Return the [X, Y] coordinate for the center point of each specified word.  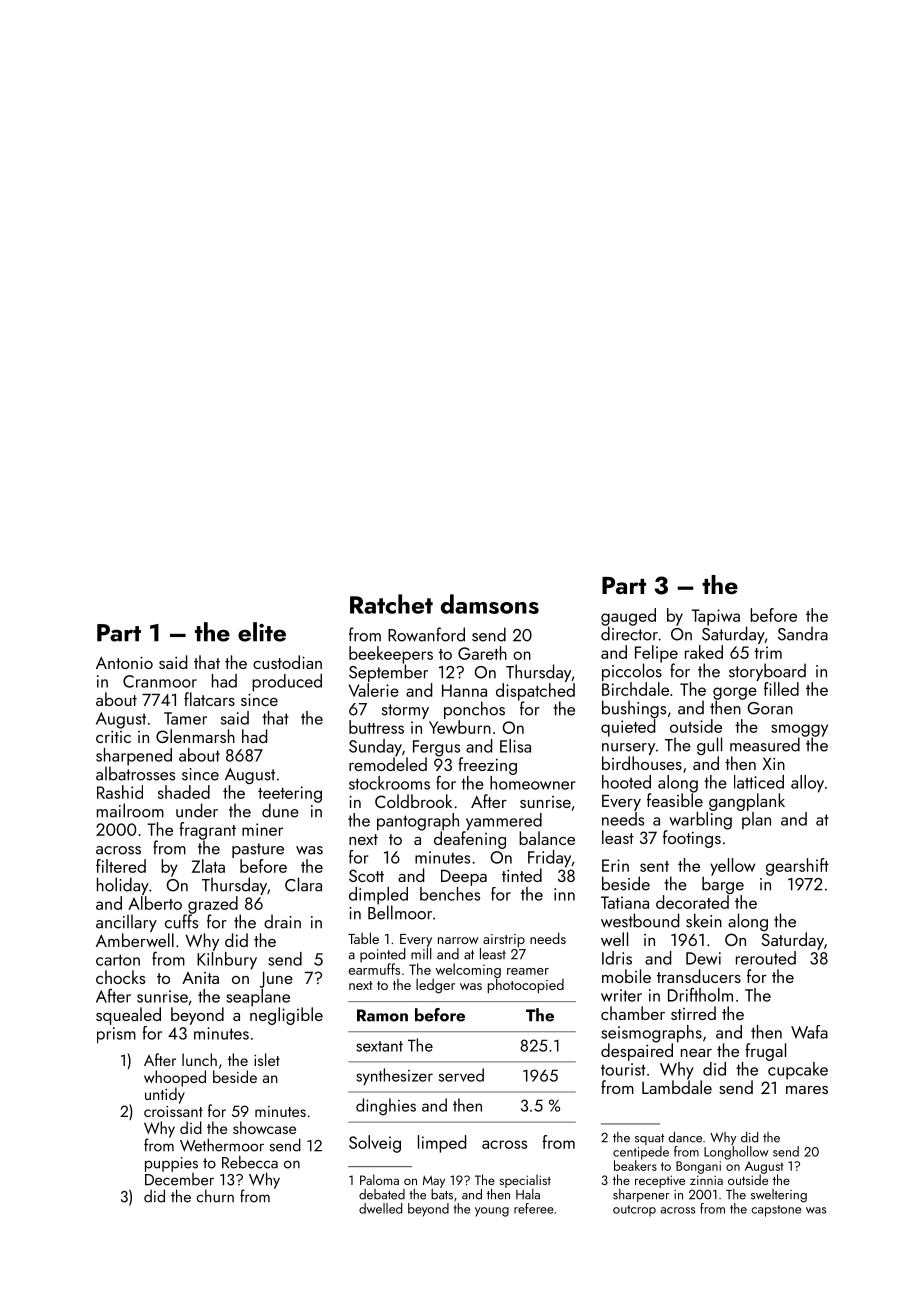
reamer [528, 971]
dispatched [535, 692]
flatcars [209, 699]
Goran [770, 708]
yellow [732, 867]
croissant [173, 1111]
